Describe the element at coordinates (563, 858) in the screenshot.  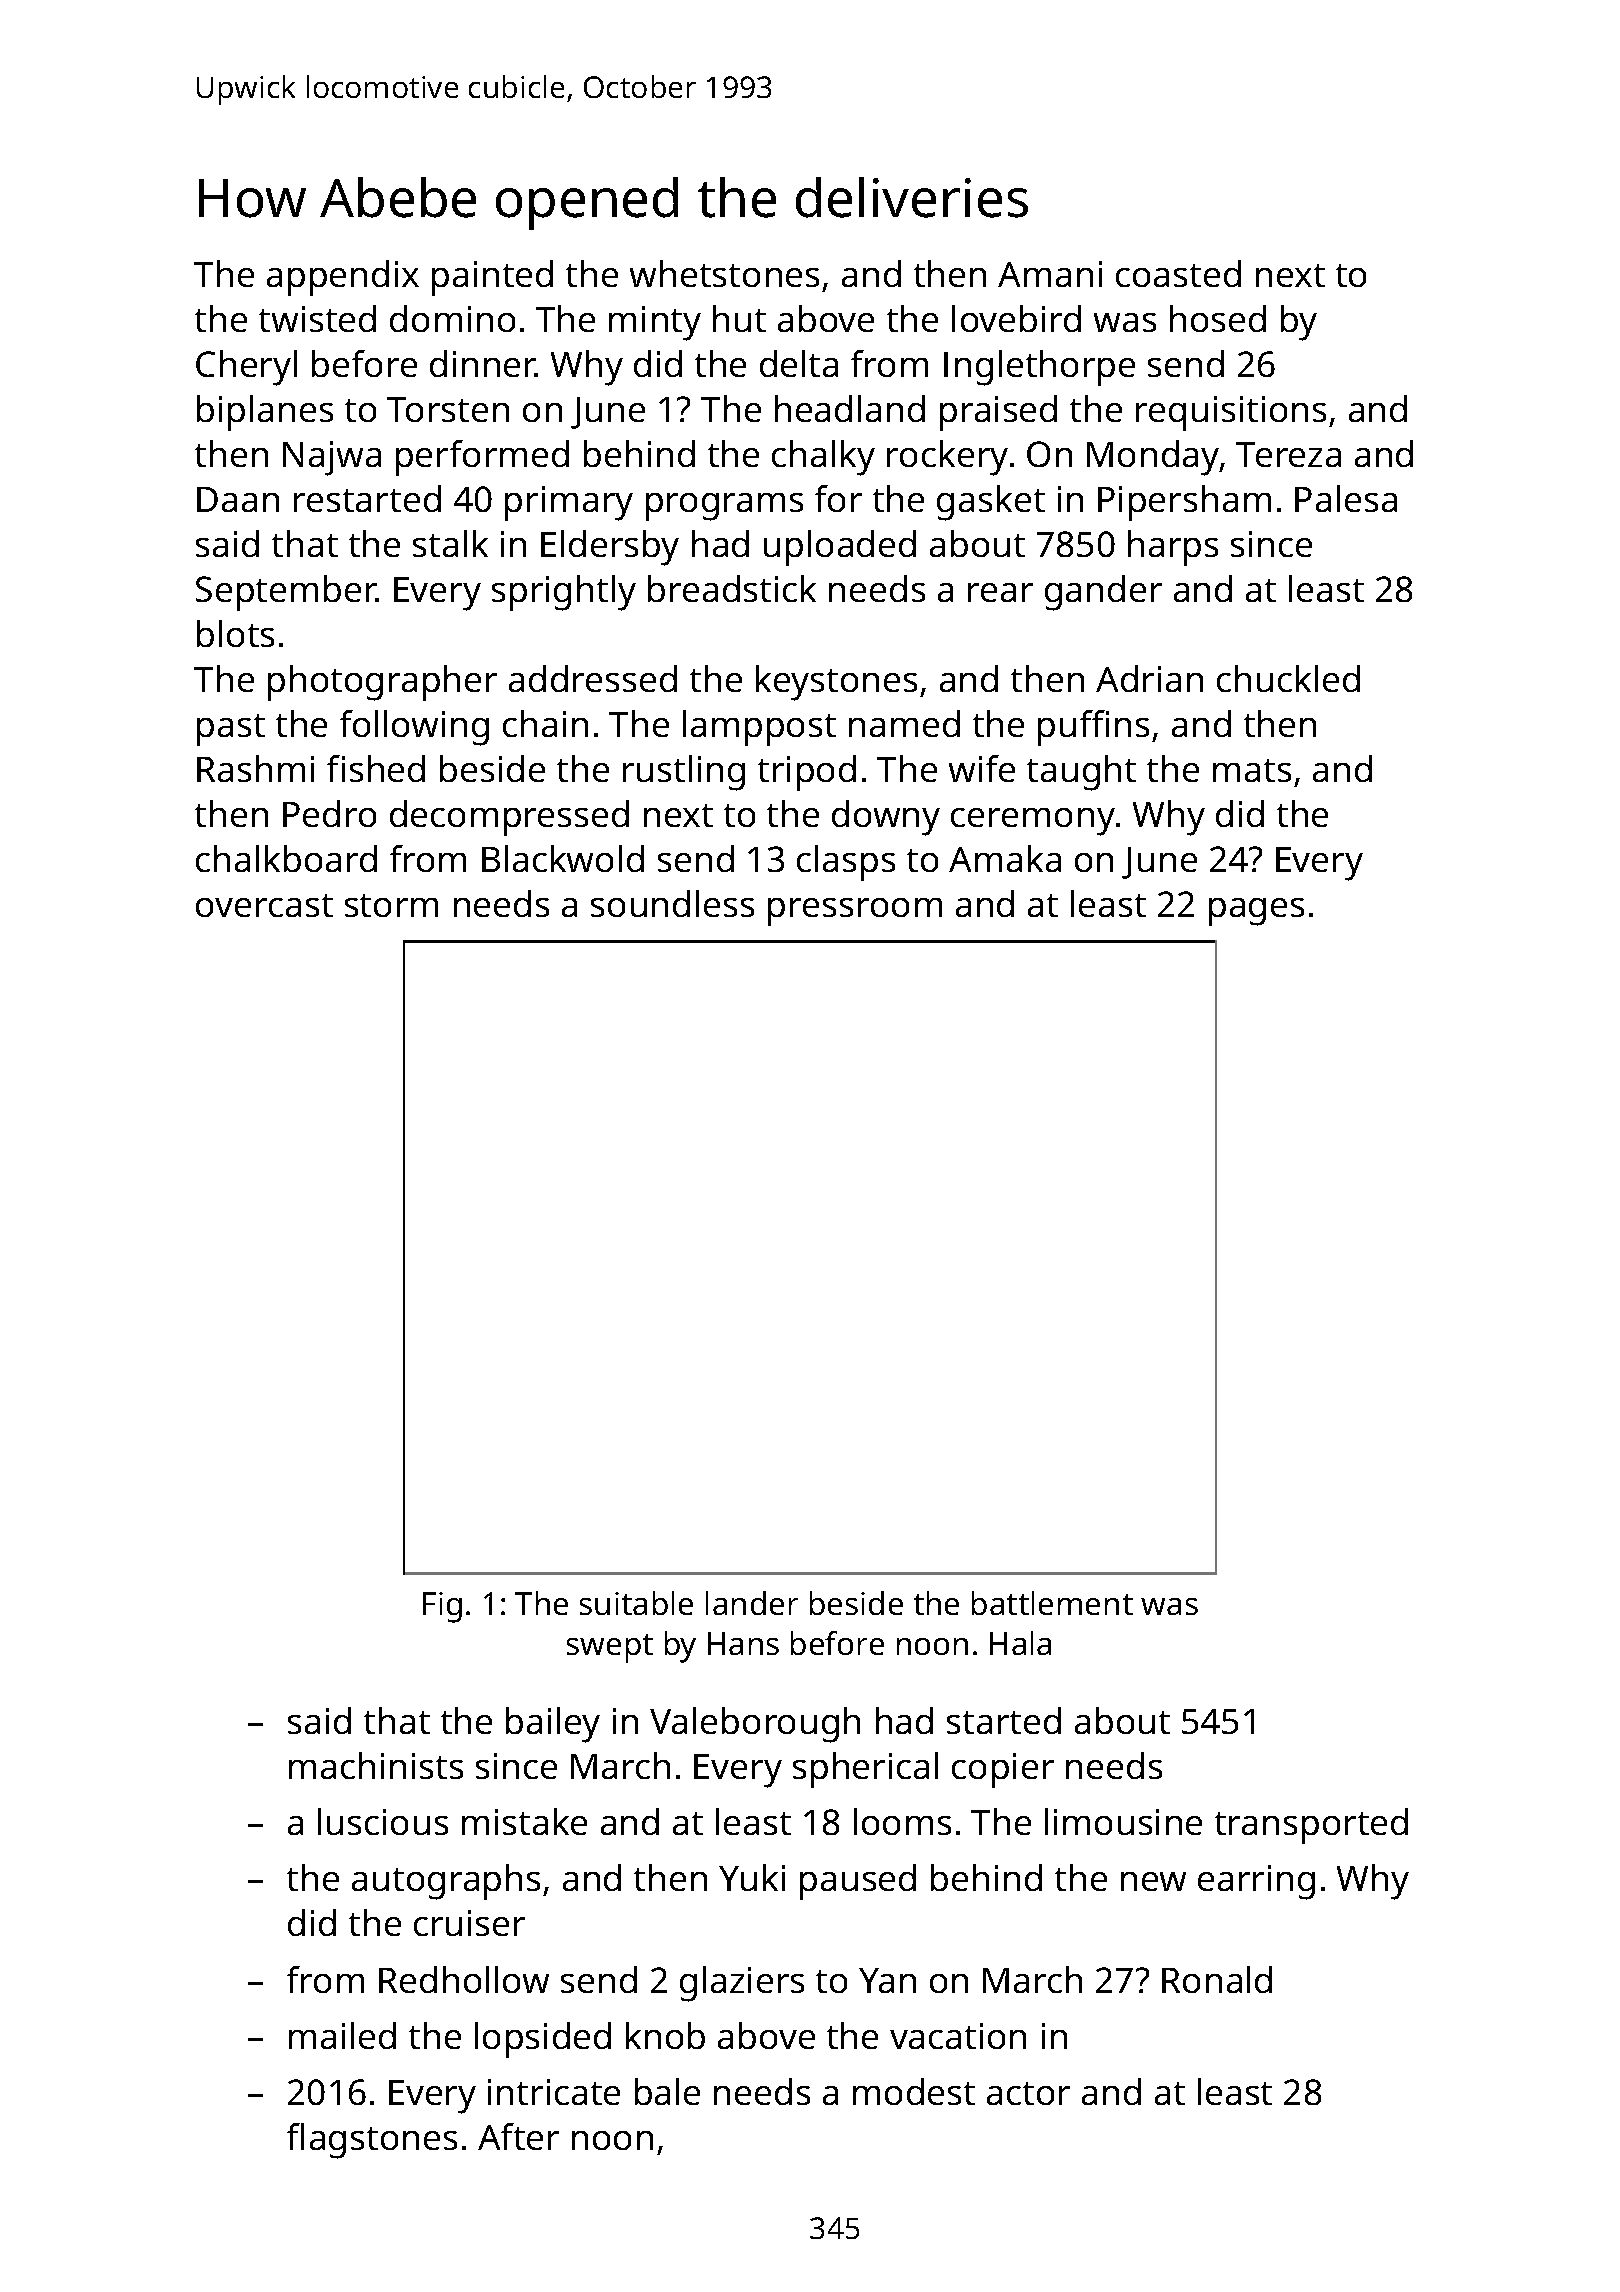
I see `Blackwold` at that location.
